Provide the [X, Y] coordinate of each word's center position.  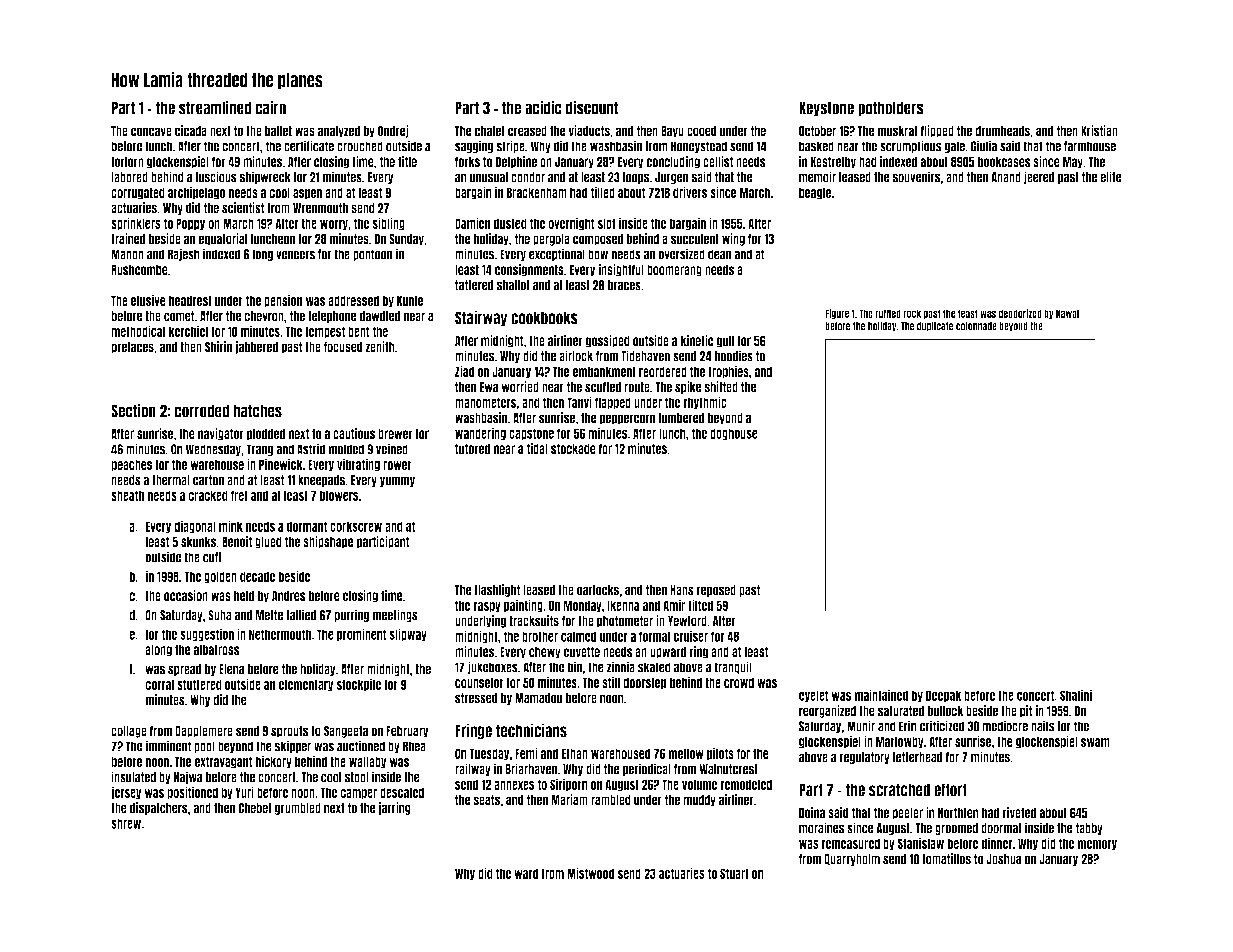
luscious [216, 177]
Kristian [1099, 131]
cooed [702, 131]
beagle [815, 193]
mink [231, 526]
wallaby [368, 762]
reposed [716, 591]
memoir [817, 177]
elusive [148, 300]
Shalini [1076, 695]
